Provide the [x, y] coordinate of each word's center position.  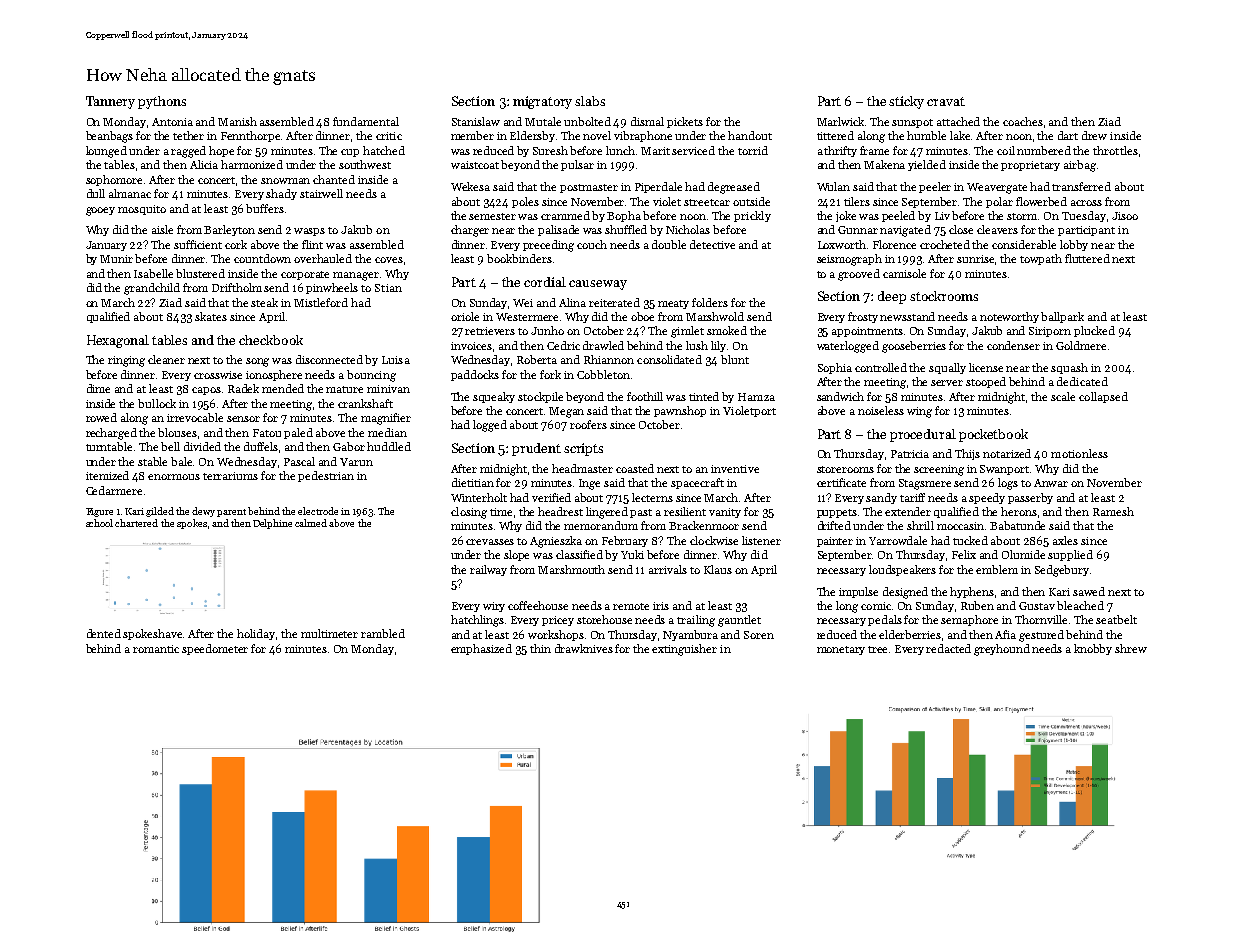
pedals [885, 620]
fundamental [366, 121]
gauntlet [739, 621]
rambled [383, 633]
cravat [946, 101]
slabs [590, 101]
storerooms [845, 469]
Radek [243, 388]
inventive [735, 469]
